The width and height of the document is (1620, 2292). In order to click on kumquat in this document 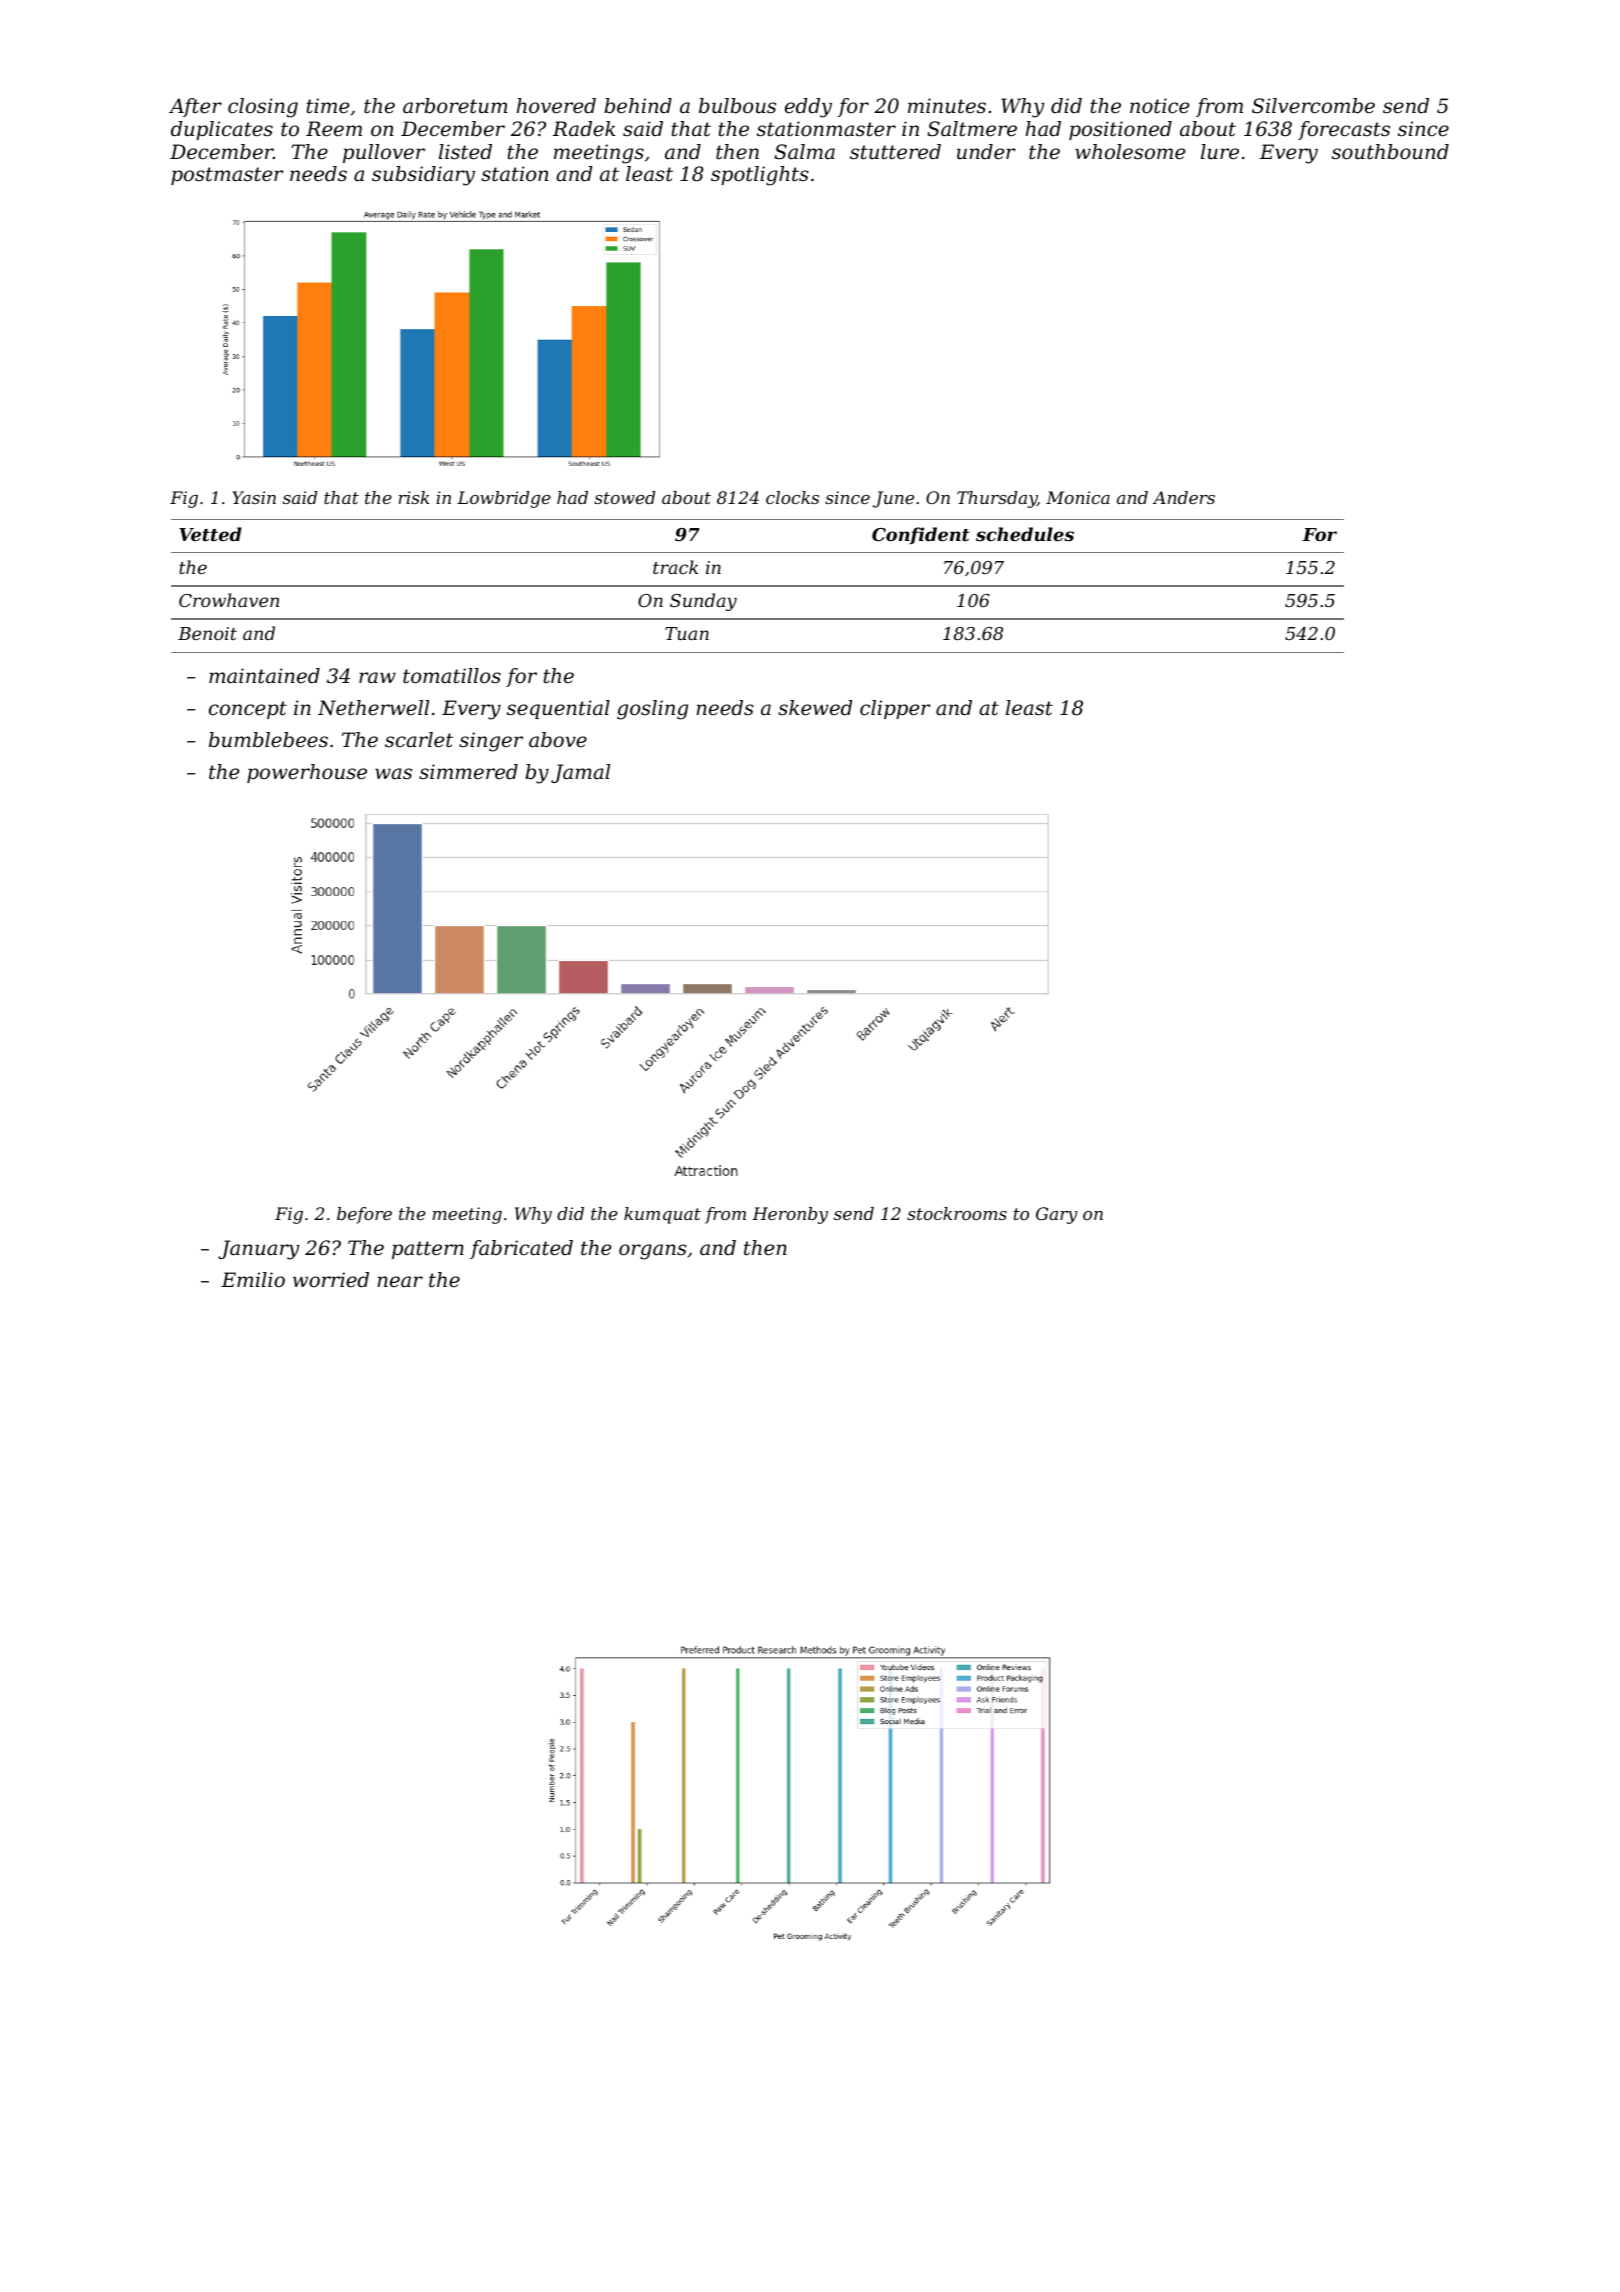, I will do `click(662, 1215)`.
